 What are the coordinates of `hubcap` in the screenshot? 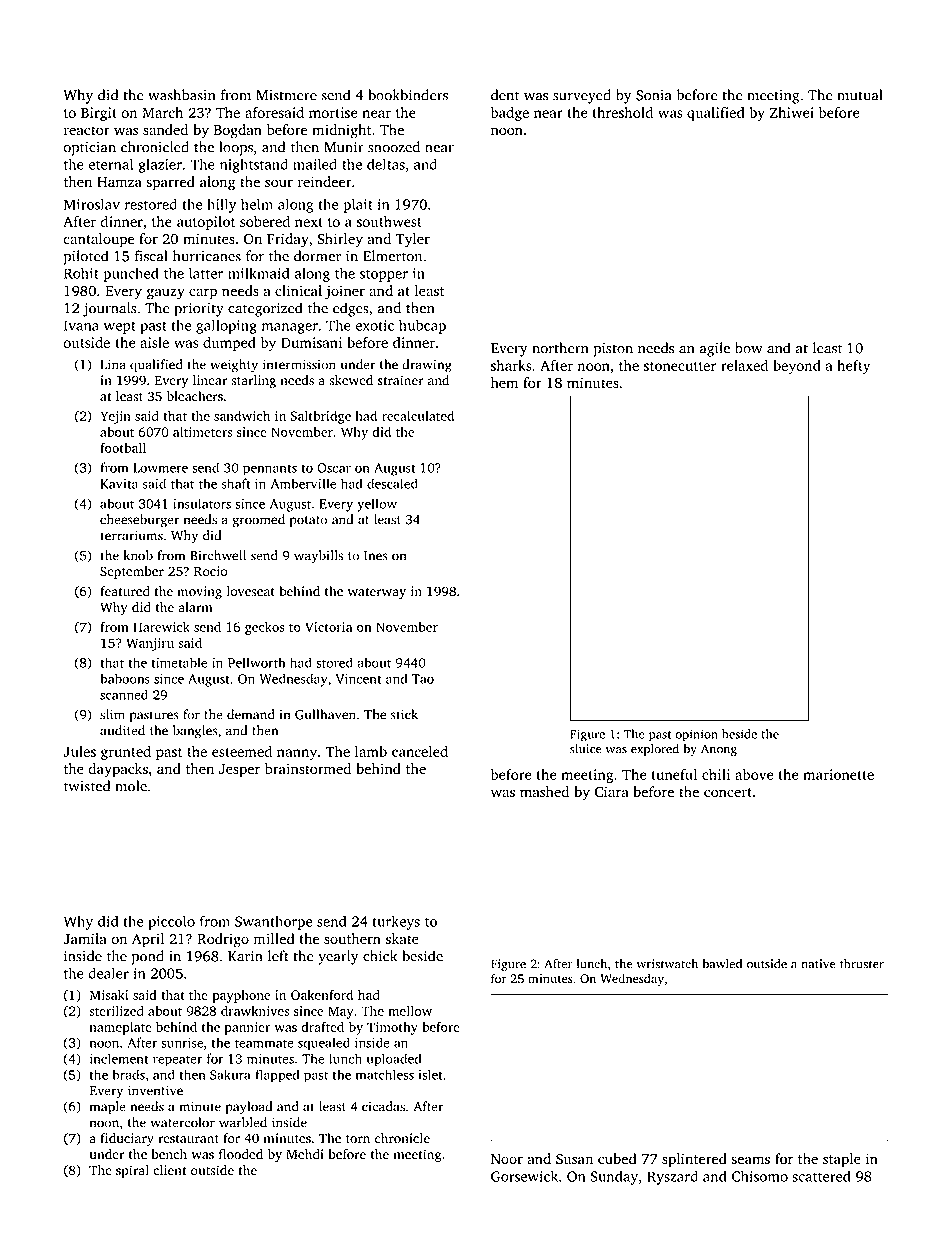 It's located at (422, 326).
